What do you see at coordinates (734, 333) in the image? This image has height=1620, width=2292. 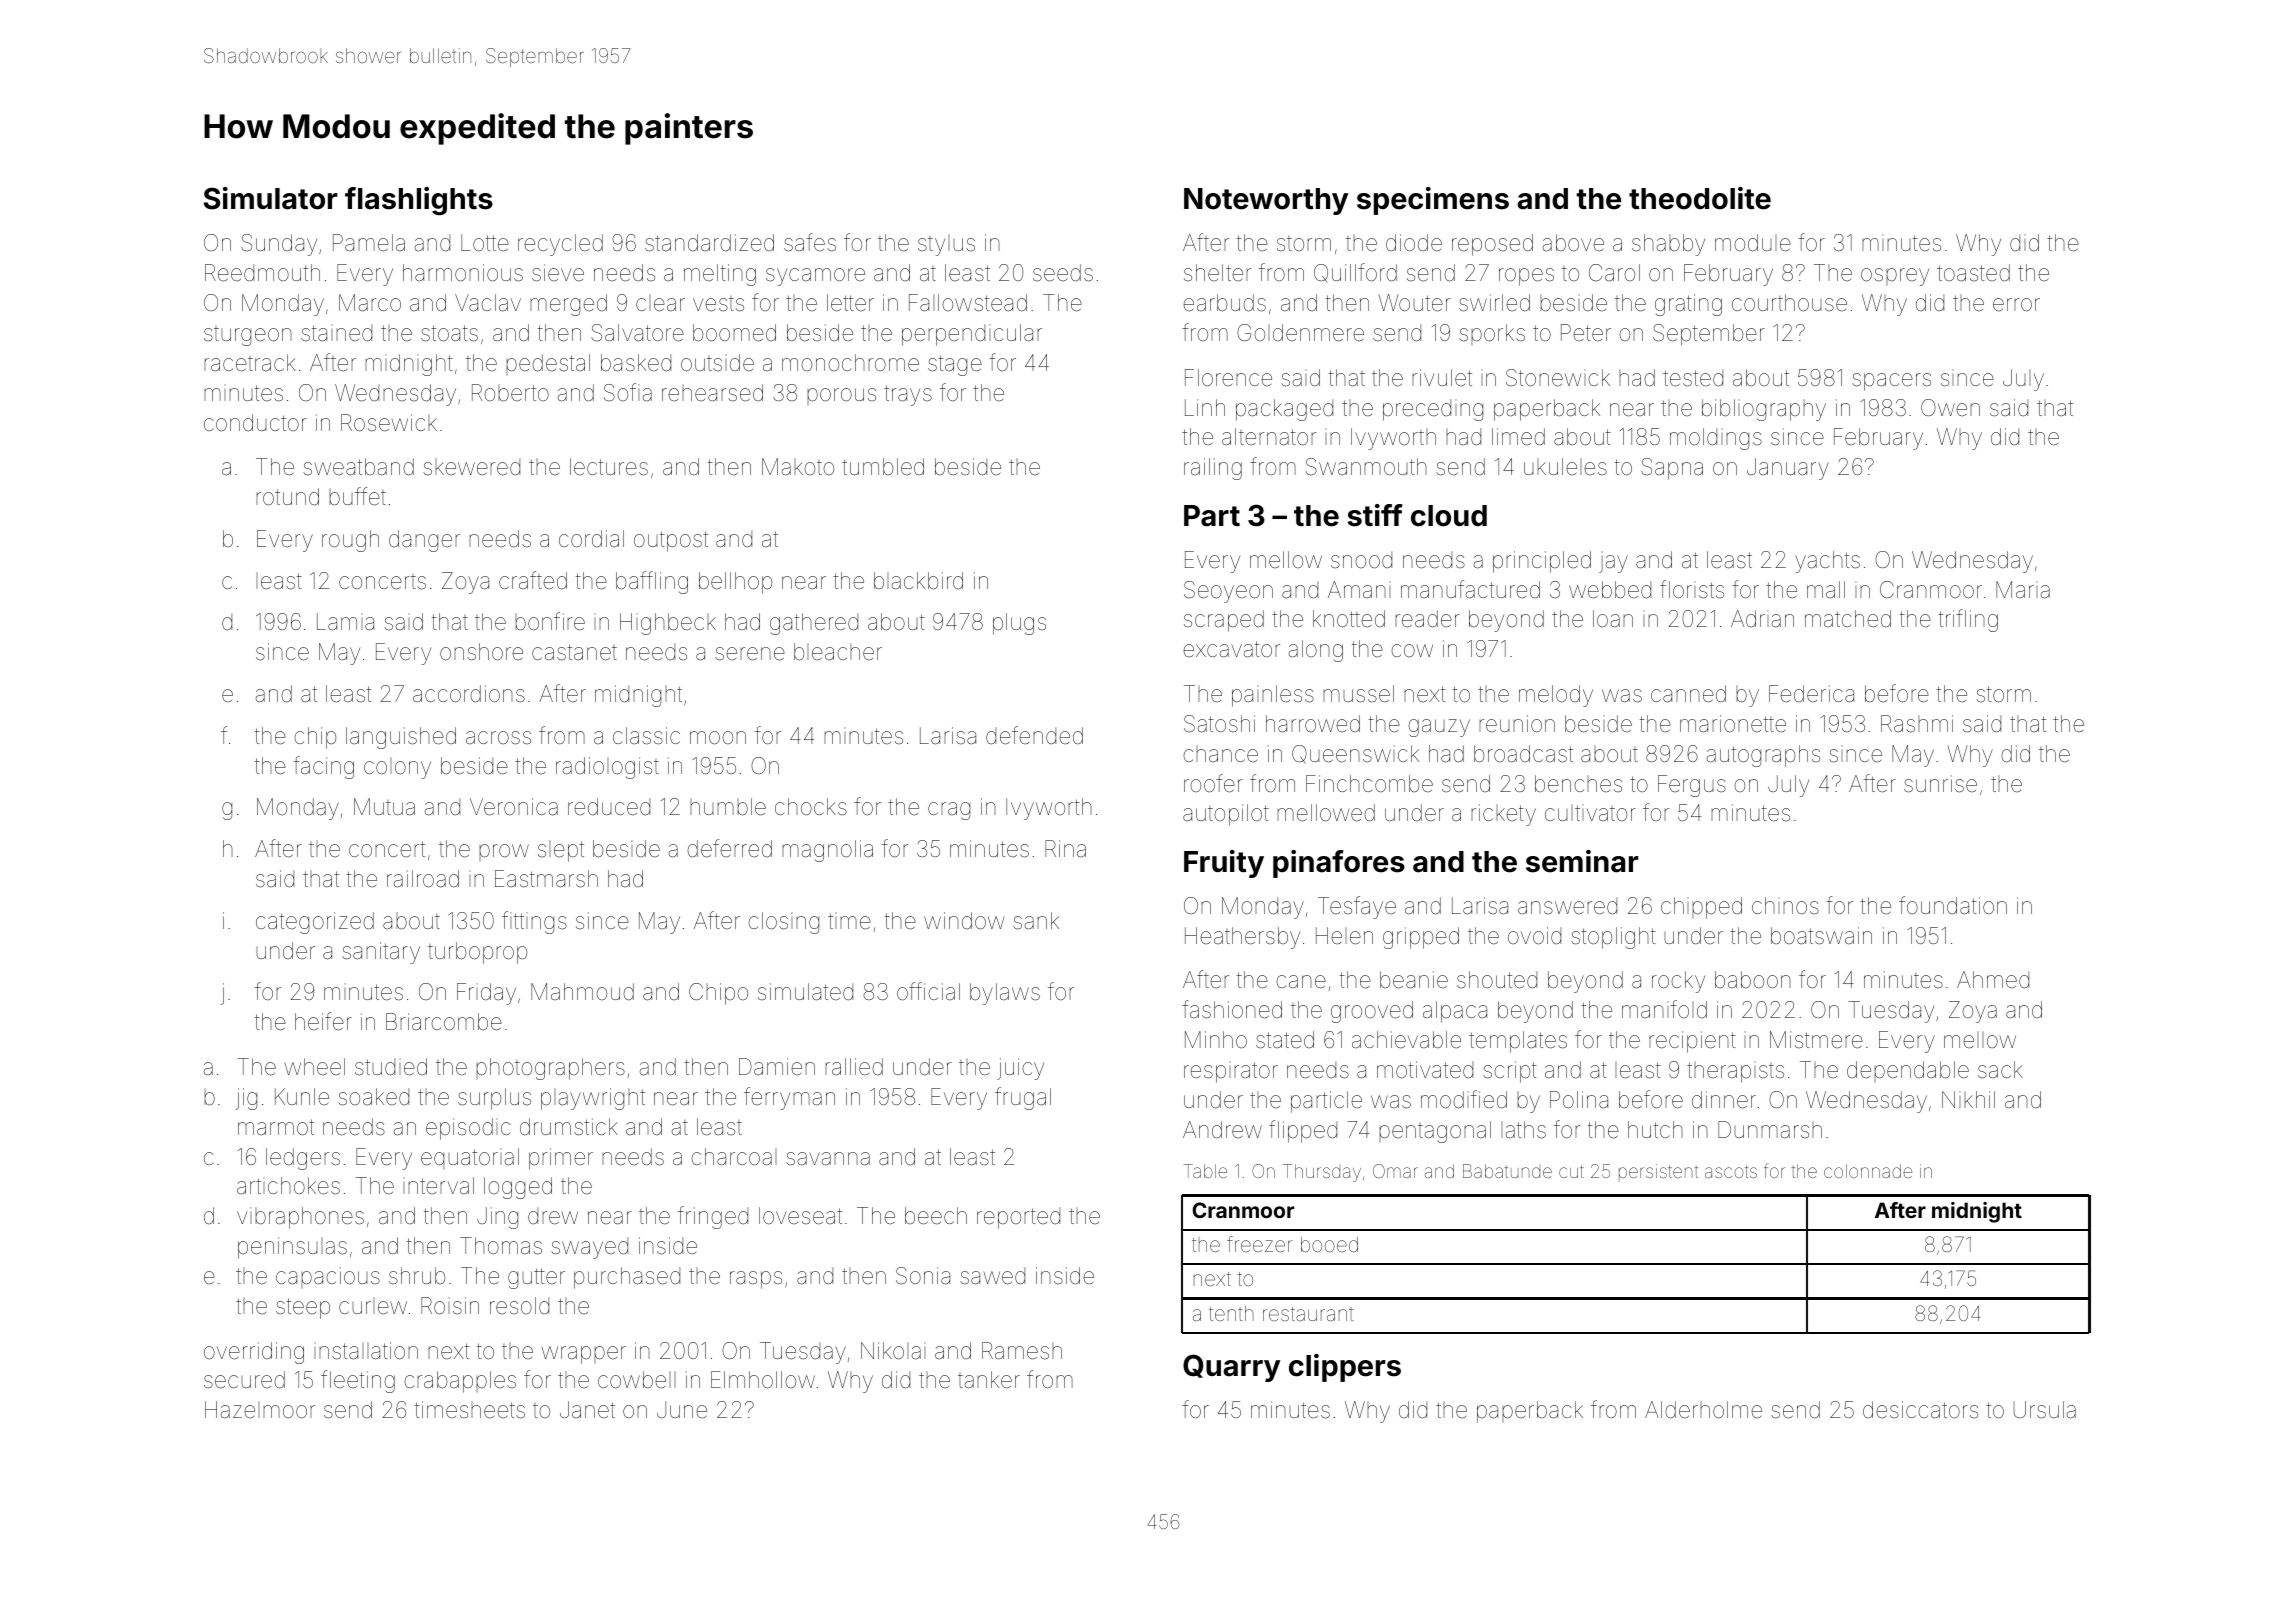 I see `boomed` at bounding box center [734, 333].
